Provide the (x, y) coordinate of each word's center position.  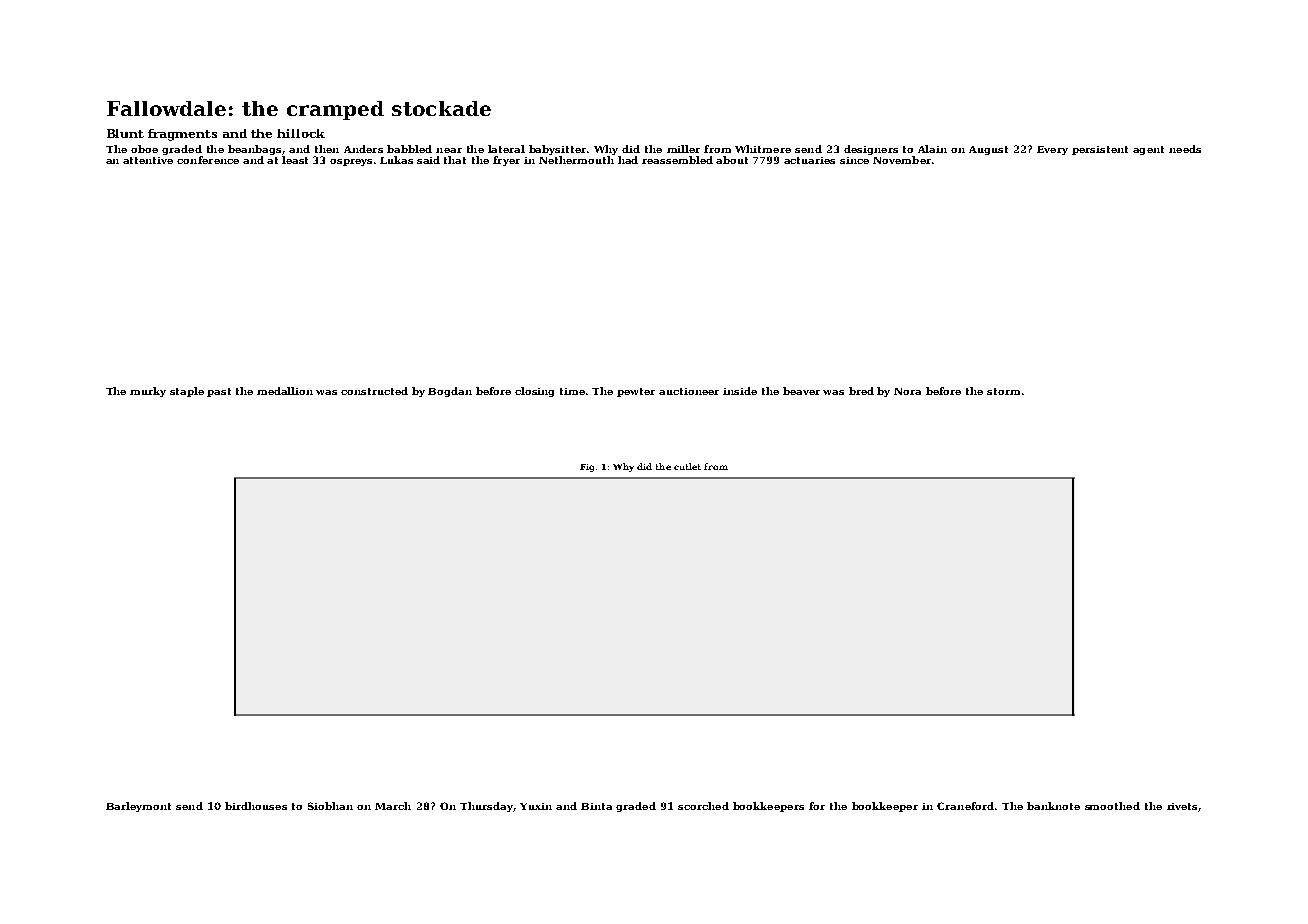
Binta (596, 806)
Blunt (125, 133)
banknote (1053, 806)
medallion (285, 391)
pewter (636, 392)
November (902, 160)
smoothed (1112, 806)
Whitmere (763, 149)
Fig (587, 468)
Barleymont (138, 807)
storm (1003, 391)
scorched (703, 806)
